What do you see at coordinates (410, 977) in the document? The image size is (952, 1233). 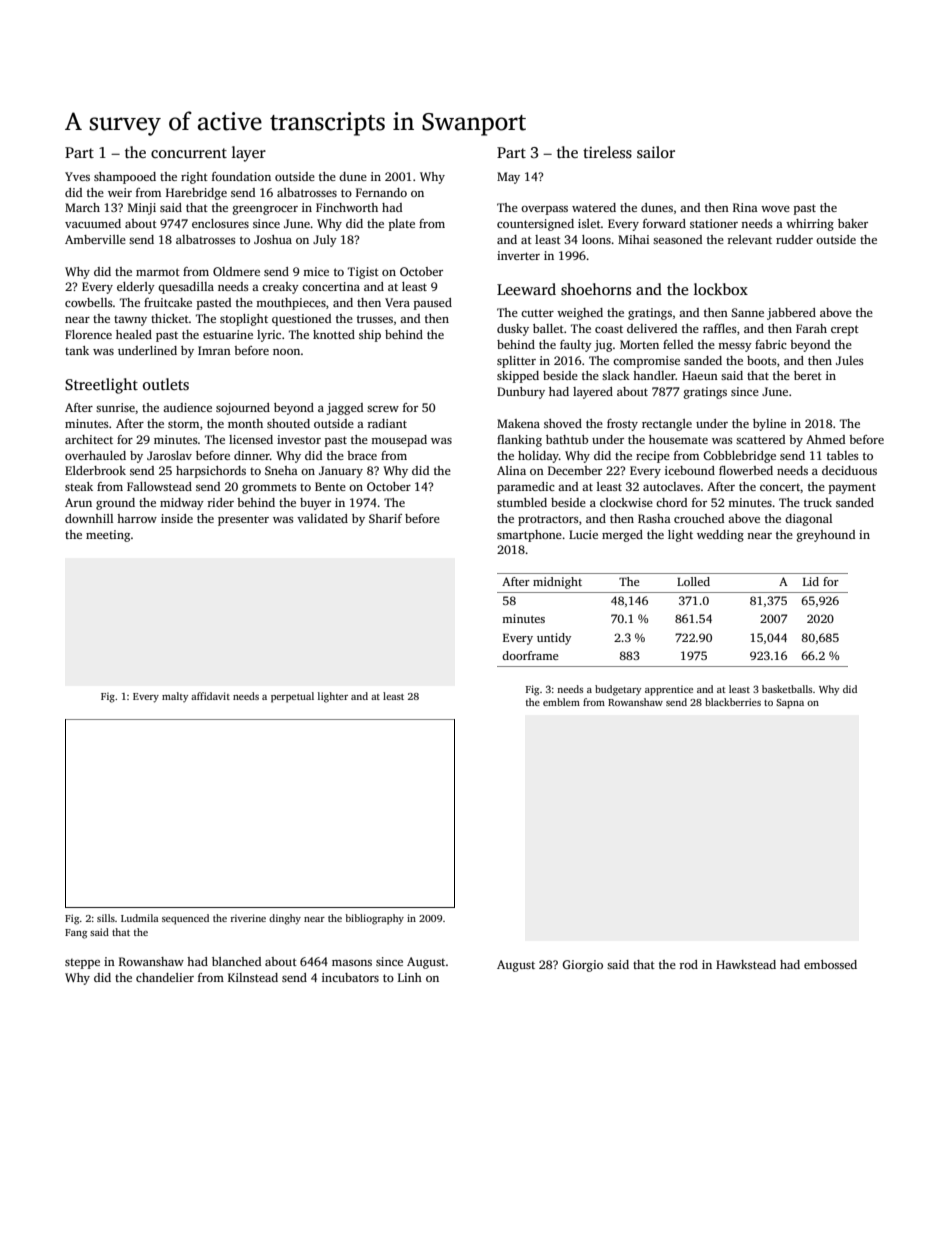 I see `Linh` at bounding box center [410, 977].
